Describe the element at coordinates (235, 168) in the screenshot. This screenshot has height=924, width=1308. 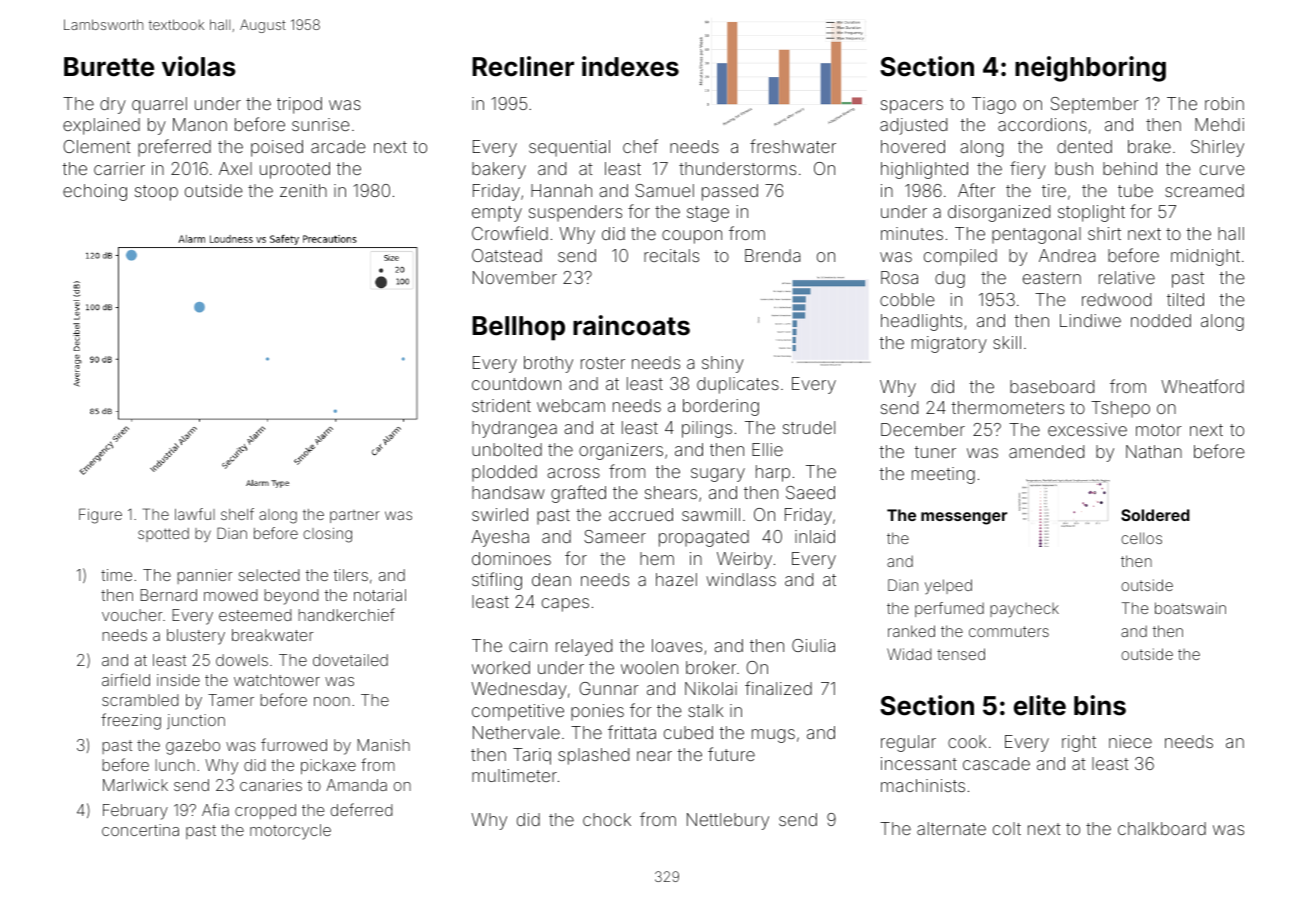
I see `Axel` at that location.
